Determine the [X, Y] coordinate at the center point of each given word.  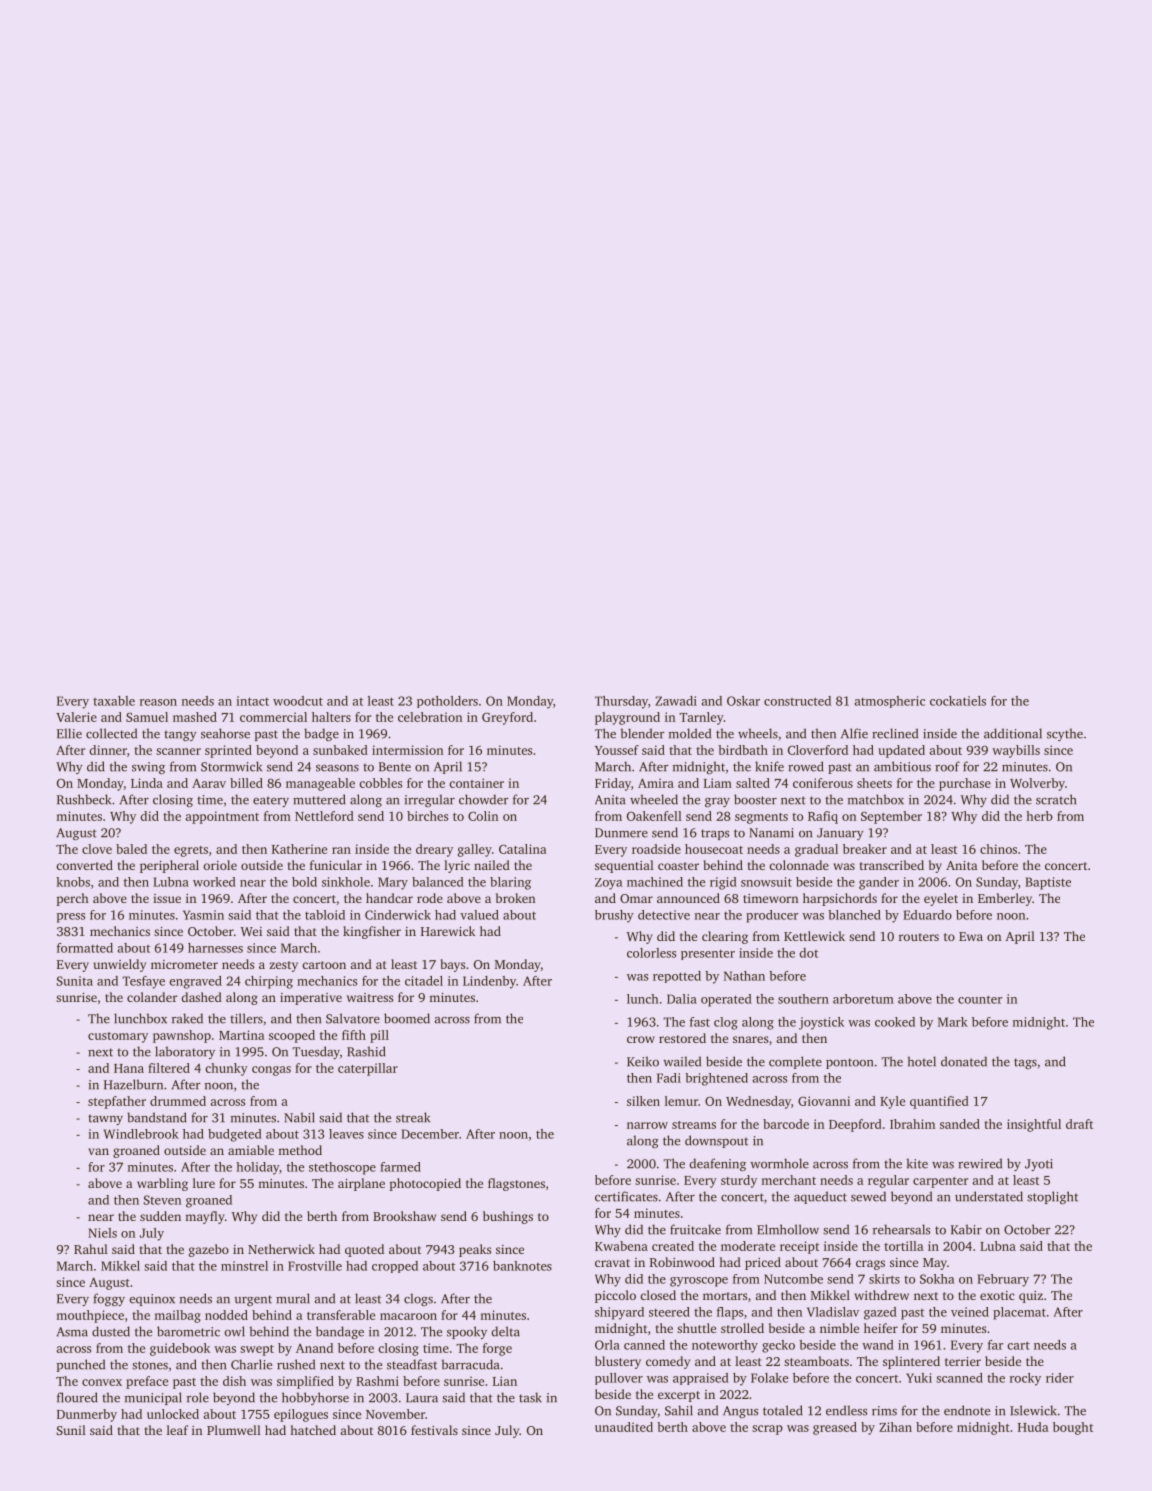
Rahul [91, 1249]
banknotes [522, 1266]
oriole [220, 865]
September [891, 817]
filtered [169, 1068]
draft [1079, 1124]
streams [694, 1125]
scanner [178, 751]
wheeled [654, 799]
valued [479, 915]
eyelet [941, 899]
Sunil [71, 1430]
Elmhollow [788, 1229]
